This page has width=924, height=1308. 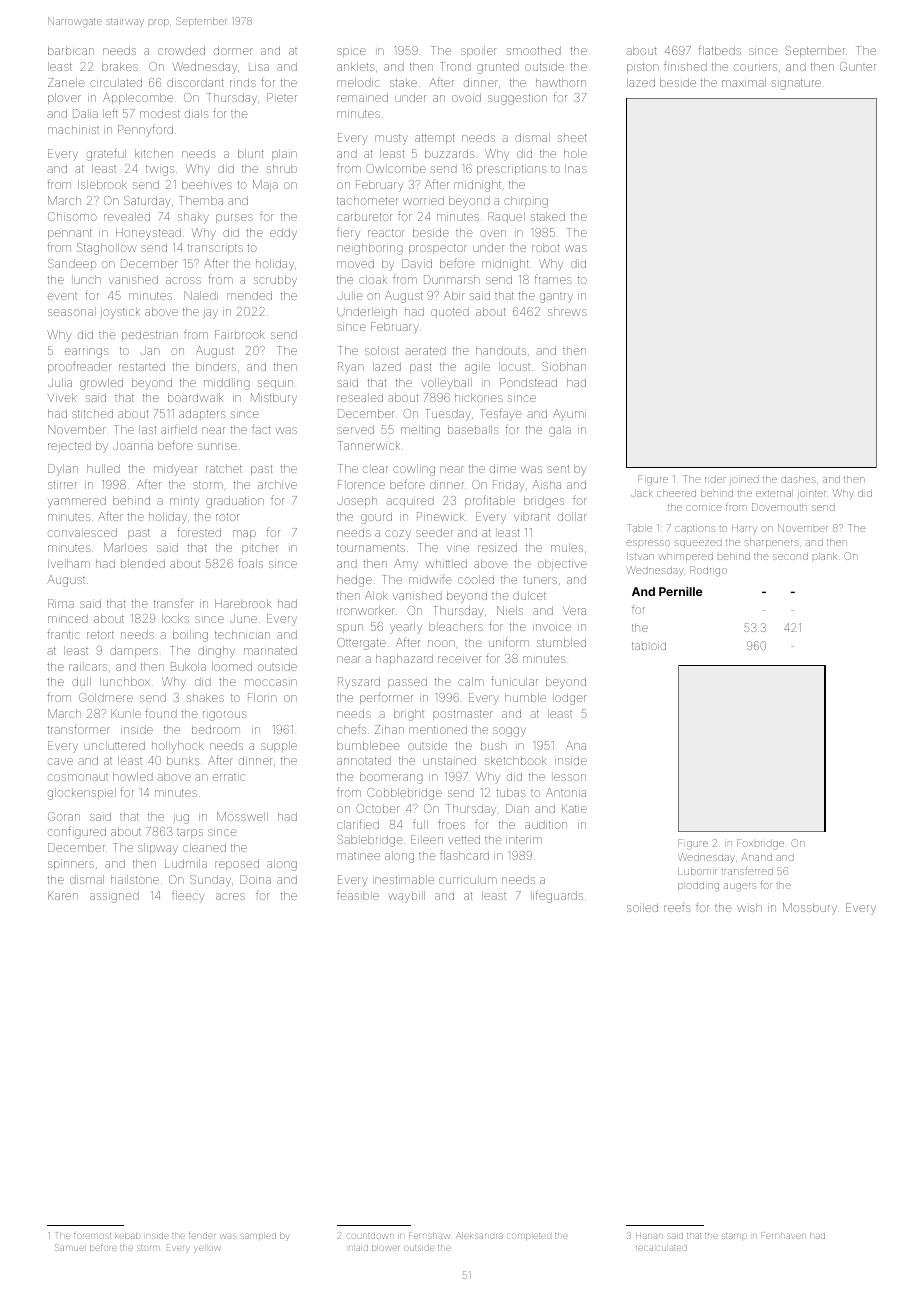 What do you see at coordinates (567, 311) in the page?
I see `shrews` at bounding box center [567, 311].
